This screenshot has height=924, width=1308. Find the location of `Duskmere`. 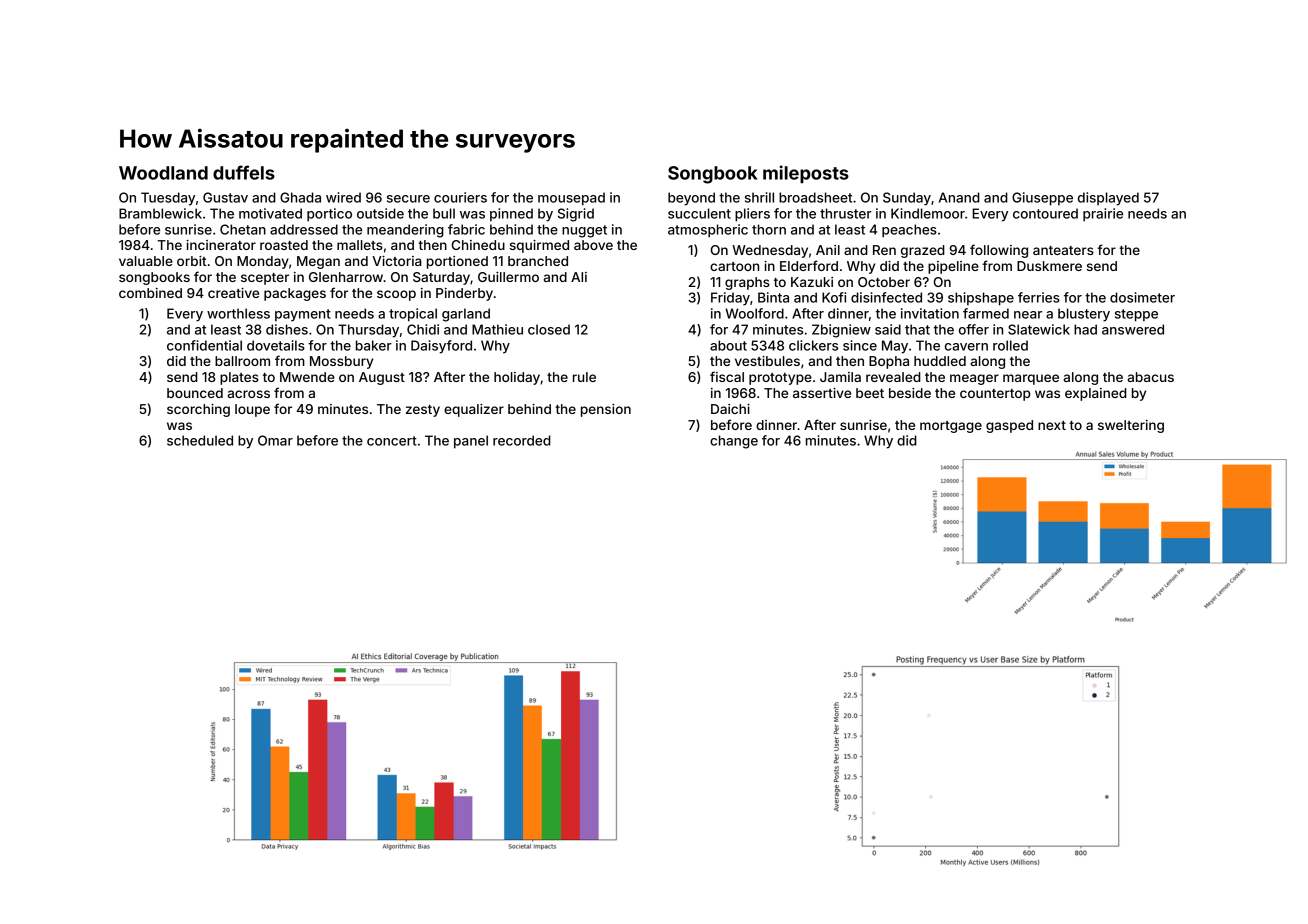

Duskmere is located at coordinates (1049, 266).
